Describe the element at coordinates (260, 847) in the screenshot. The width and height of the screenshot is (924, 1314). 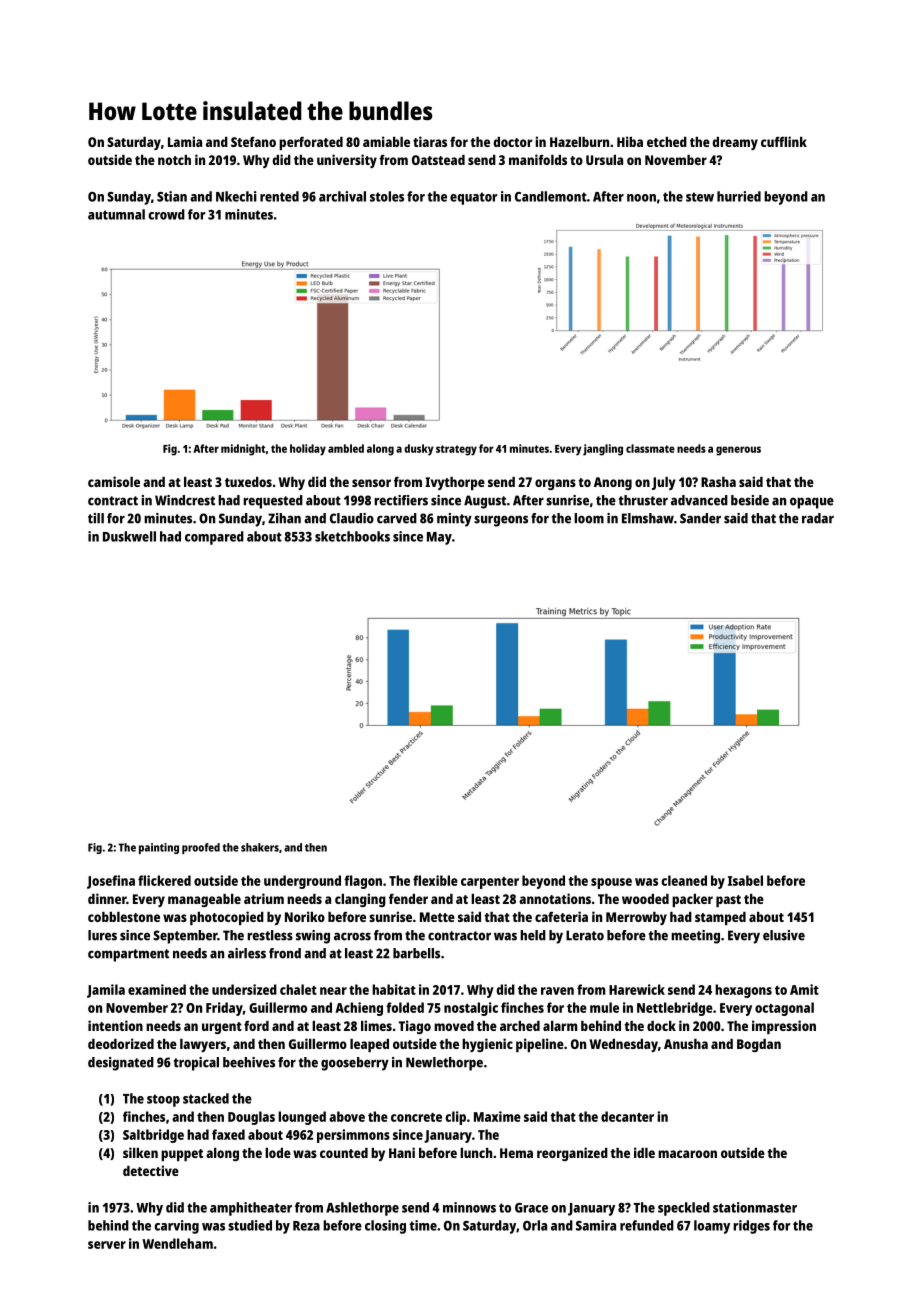
I see `shakers` at that location.
